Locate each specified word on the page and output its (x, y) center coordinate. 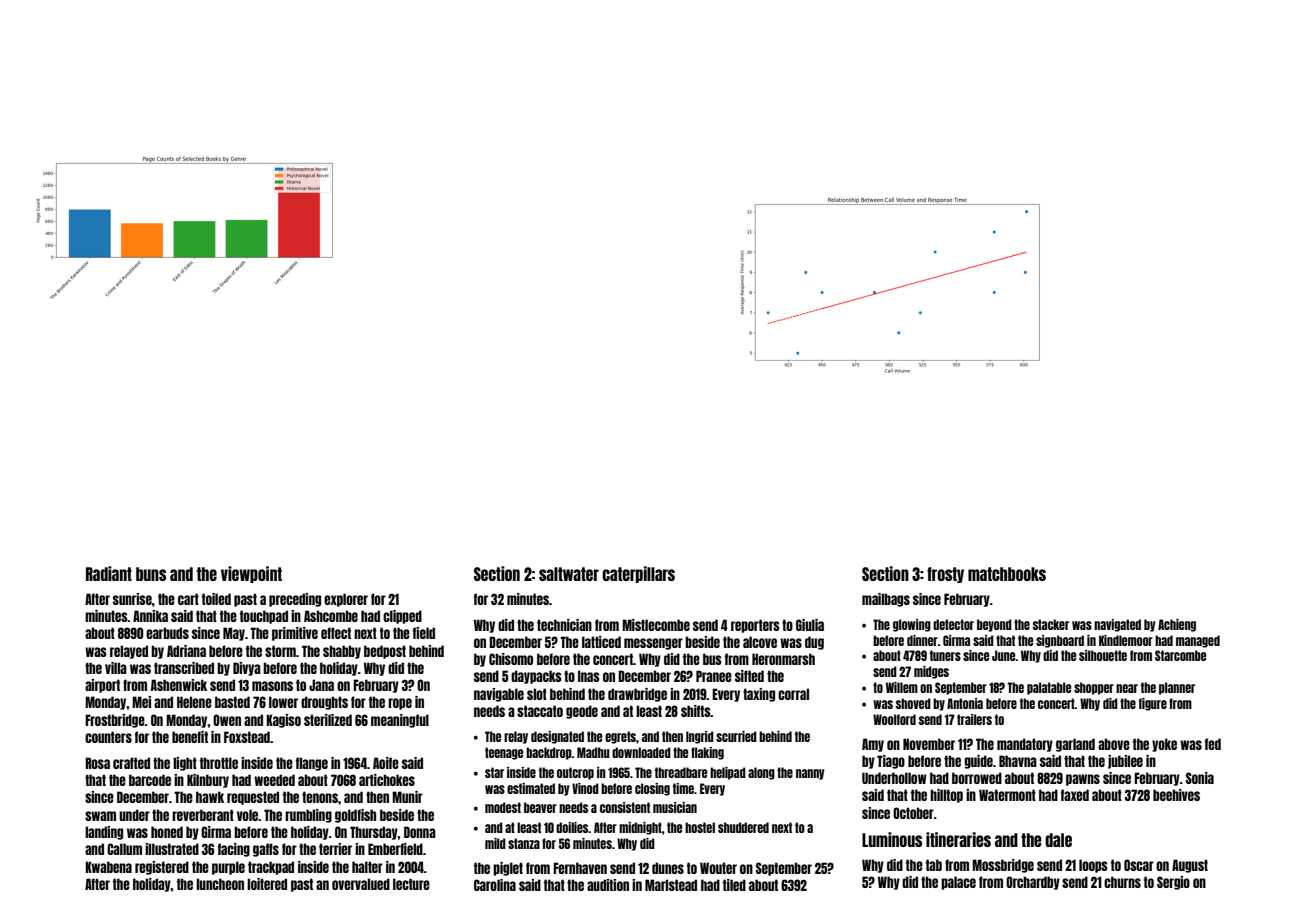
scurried (736, 736)
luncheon (220, 884)
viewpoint (251, 574)
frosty (945, 575)
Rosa (97, 763)
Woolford (894, 719)
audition (608, 885)
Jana (321, 685)
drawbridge (637, 695)
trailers (974, 719)
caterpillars (638, 574)
